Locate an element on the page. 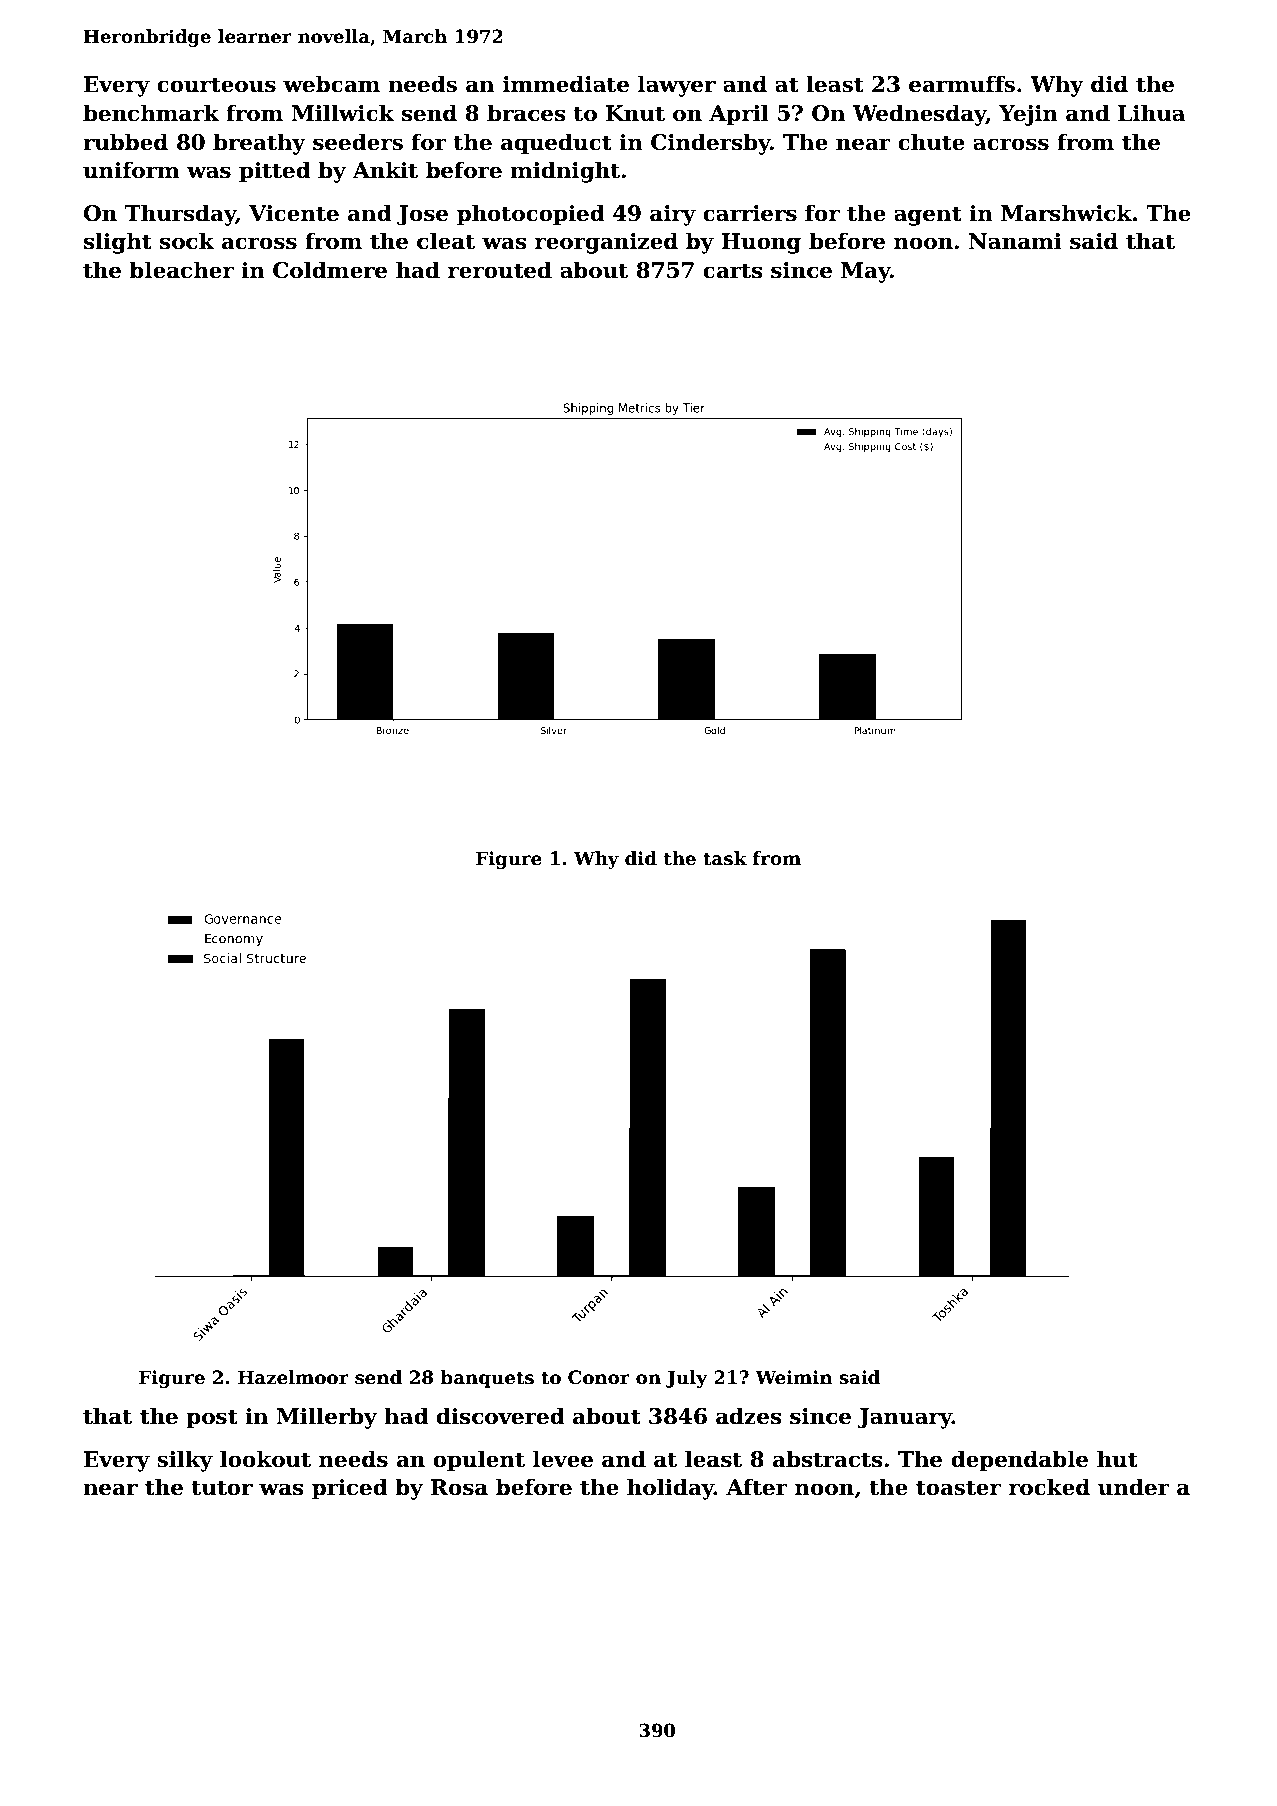 Image resolution: width=1277 pixels, height=1806 pixels. courteous is located at coordinates (216, 85).
